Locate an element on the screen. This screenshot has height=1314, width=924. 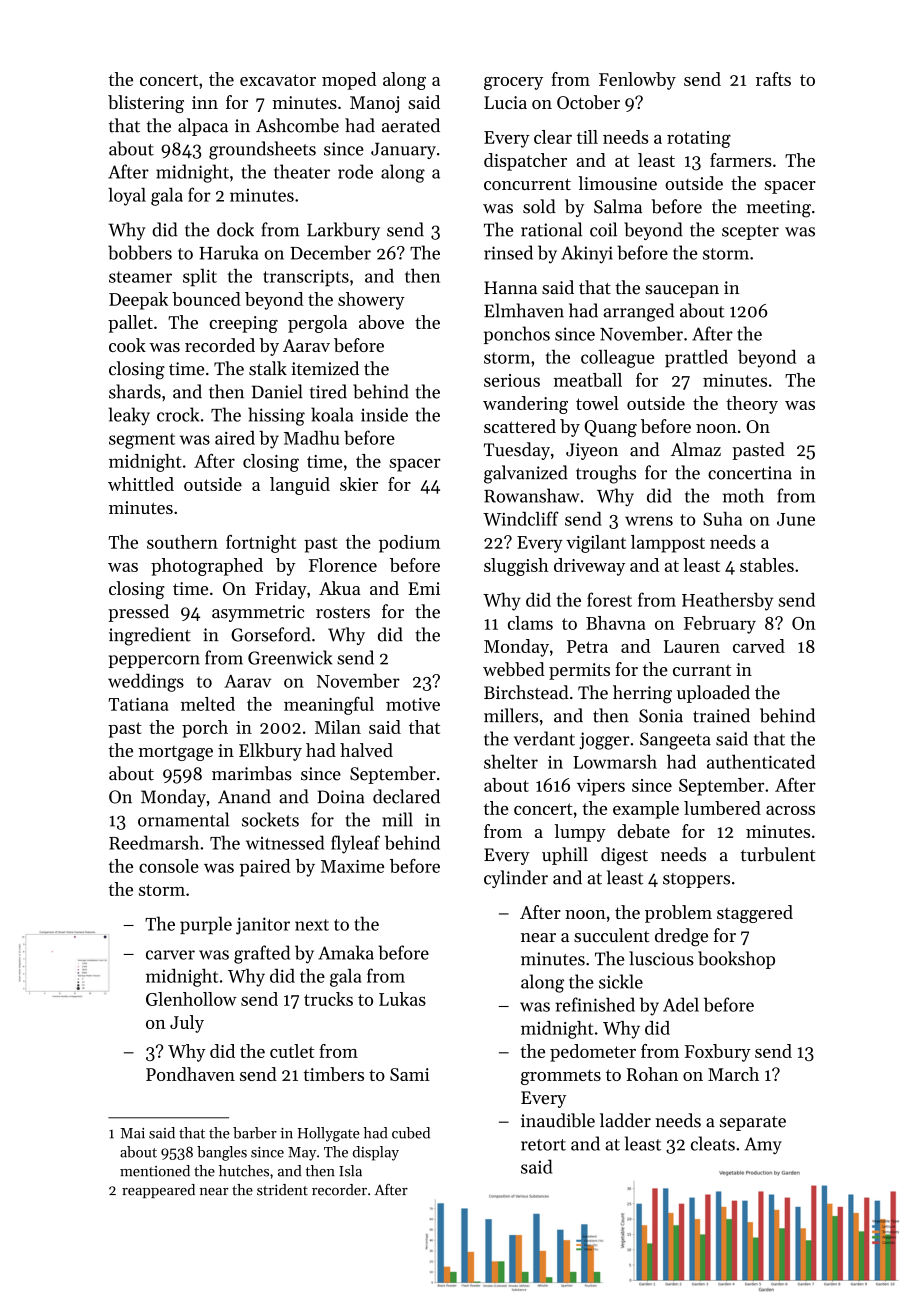
Heathersby is located at coordinates (727, 602).
